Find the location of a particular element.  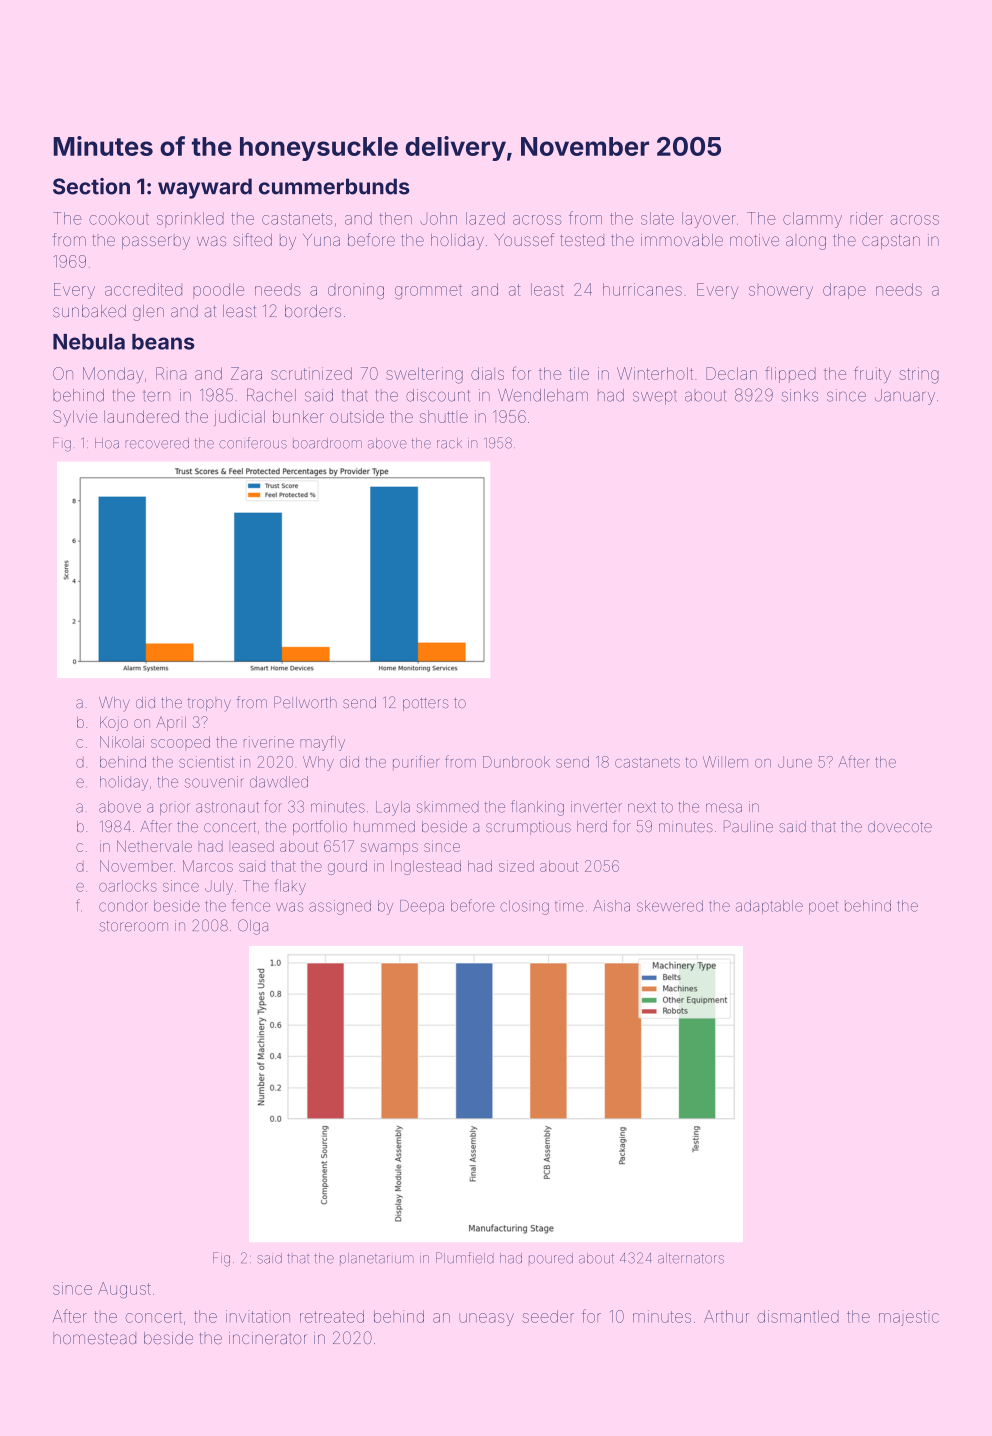

bunker is located at coordinates (298, 416).
